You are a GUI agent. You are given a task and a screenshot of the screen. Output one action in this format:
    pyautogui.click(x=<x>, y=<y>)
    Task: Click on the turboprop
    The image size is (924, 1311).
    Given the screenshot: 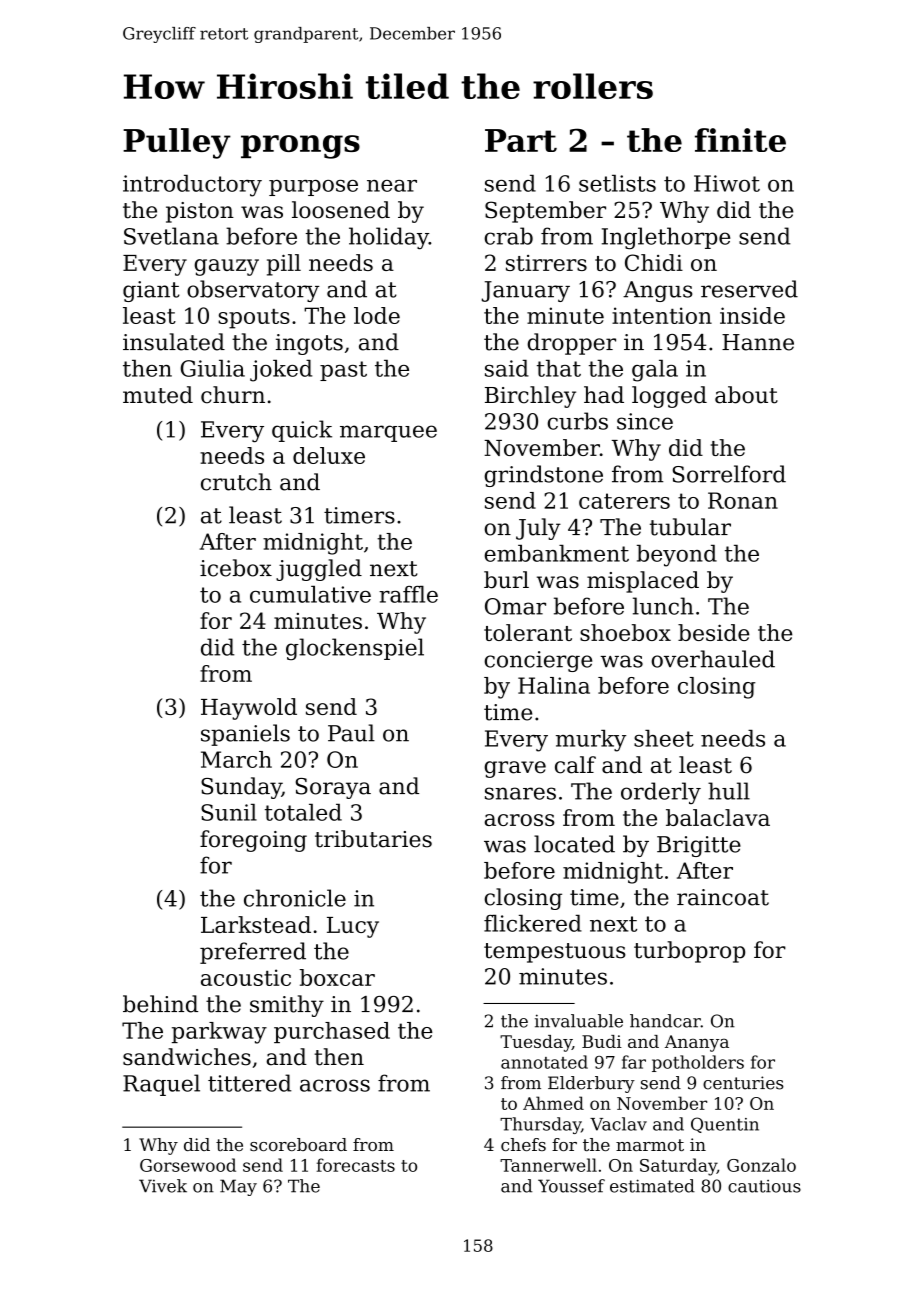 What is the action you would take?
    pyautogui.click(x=689, y=952)
